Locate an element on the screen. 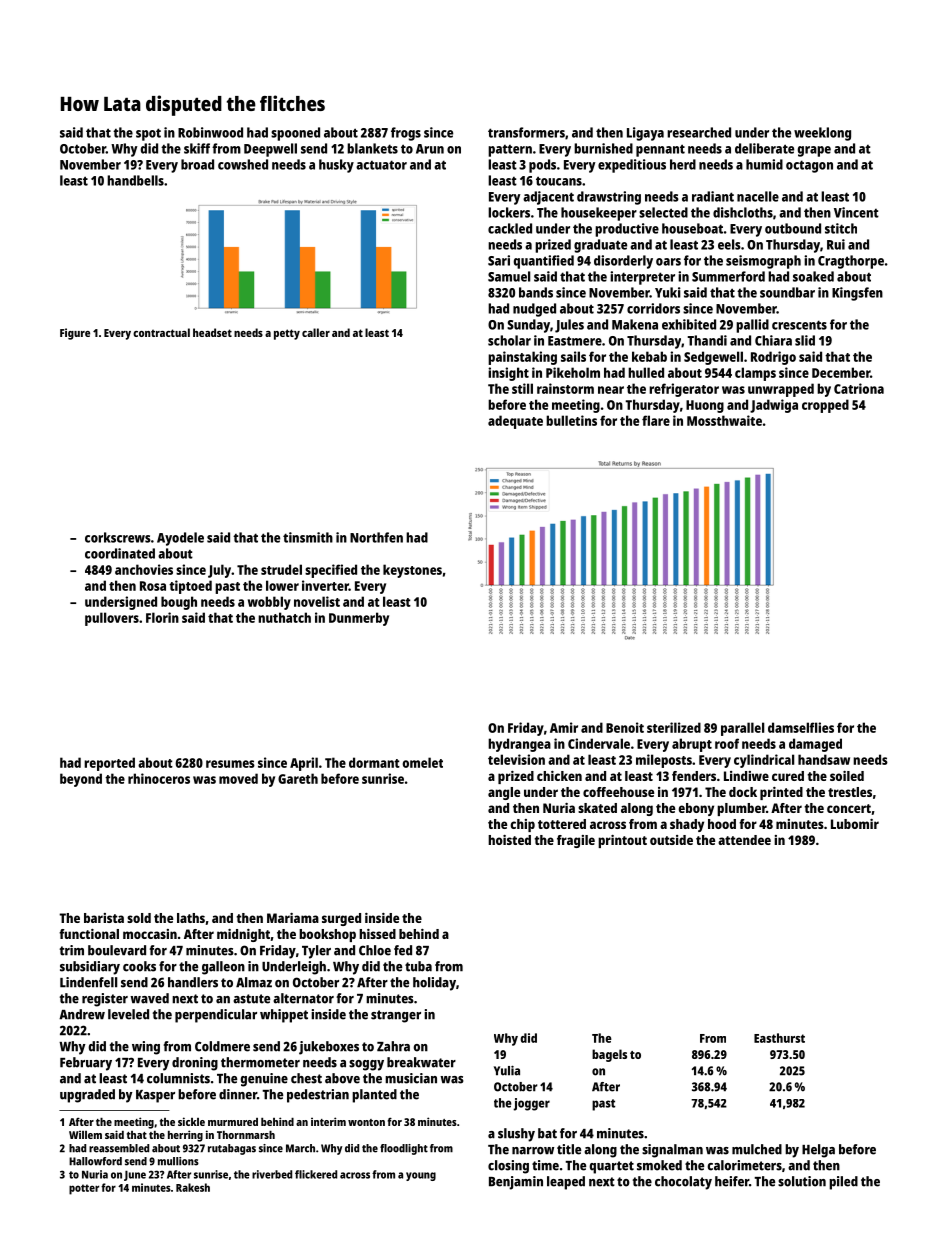  keystones is located at coordinates (412, 571).
